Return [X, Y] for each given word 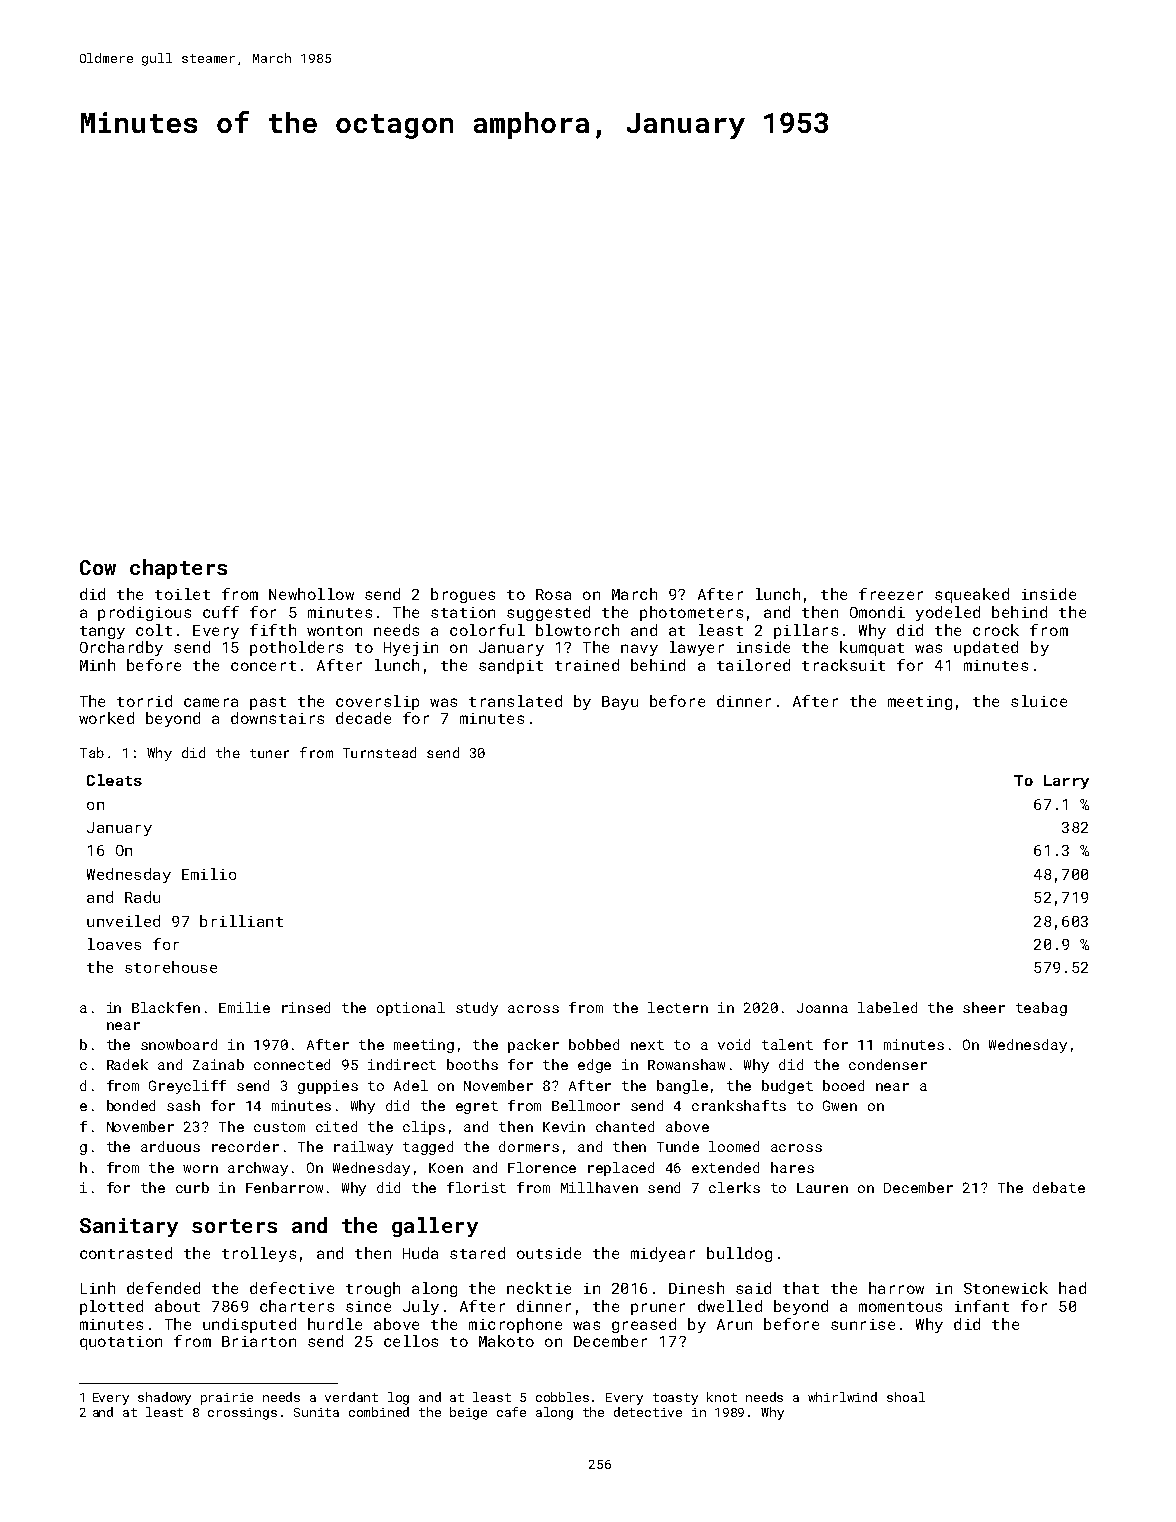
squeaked [972, 595]
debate [1059, 1187]
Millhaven [599, 1187]
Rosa [553, 594]
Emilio [209, 874]
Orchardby [121, 648]
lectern [678, 1007]
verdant [351, 1397]
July [421, 1307]
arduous [170, 1146]
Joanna [822, 1008]
